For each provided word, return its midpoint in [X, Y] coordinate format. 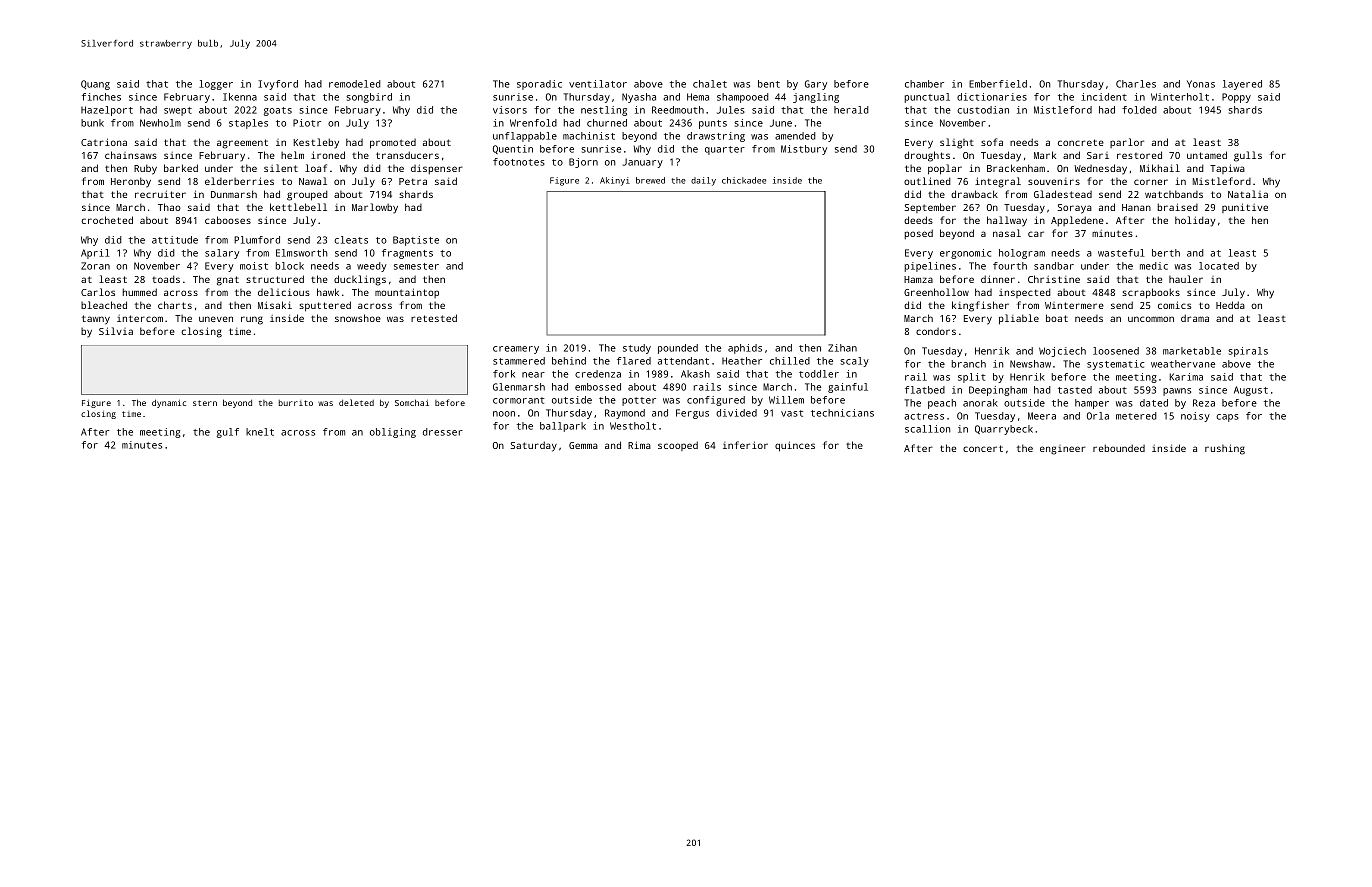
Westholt [633, 426]
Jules [731, 110]
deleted [356, 402]
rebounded [1119, 448]
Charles [1136, 84]
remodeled [355, 84]
